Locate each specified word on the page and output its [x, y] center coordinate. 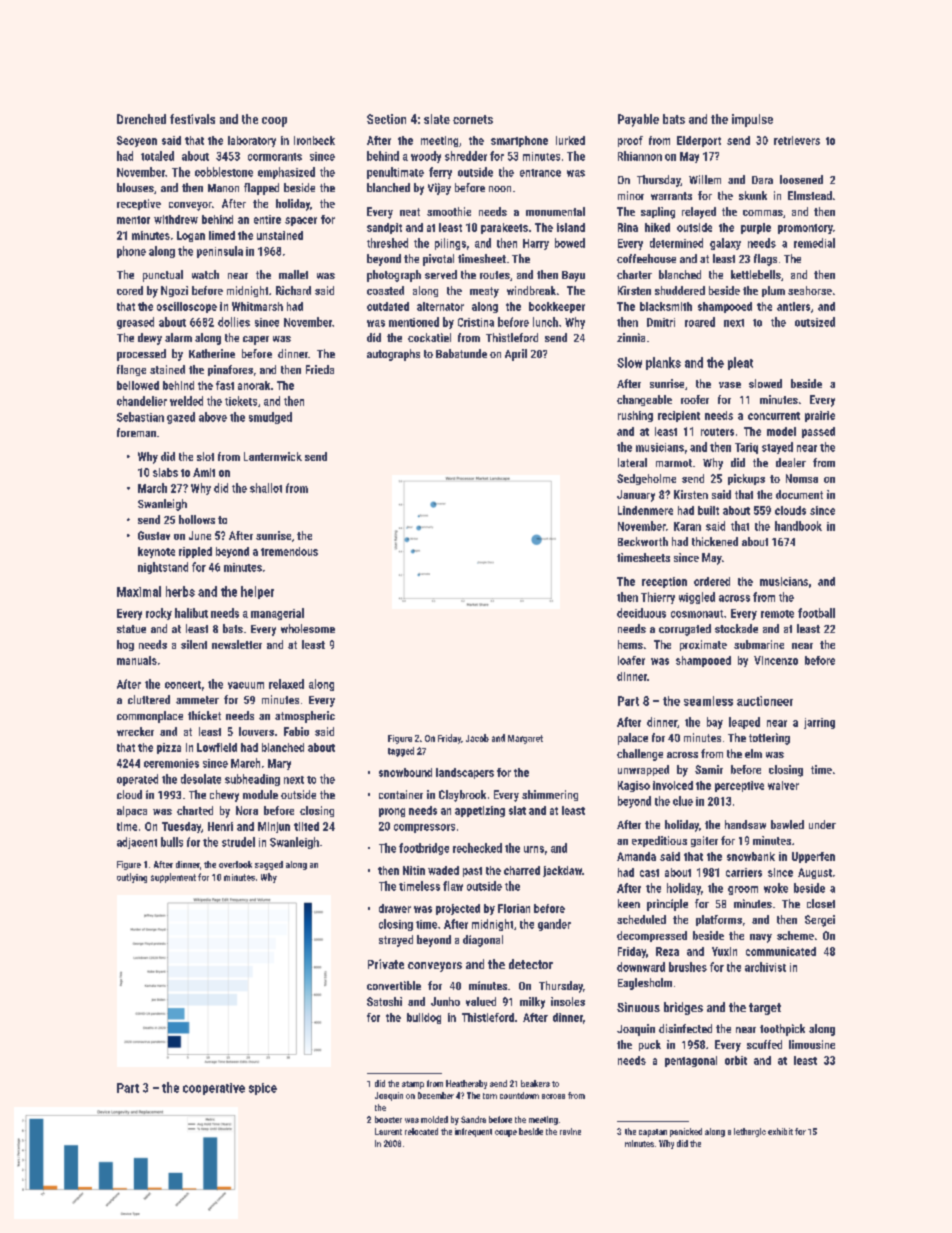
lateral [632, 462]
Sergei [820, 921]
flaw [453, 886]
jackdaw [562, 871]
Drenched [141, 119]
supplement [173, 878]
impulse [752, 120]
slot [205, 456]
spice [263, 1089]
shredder [466, 156]
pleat [740, 363]
